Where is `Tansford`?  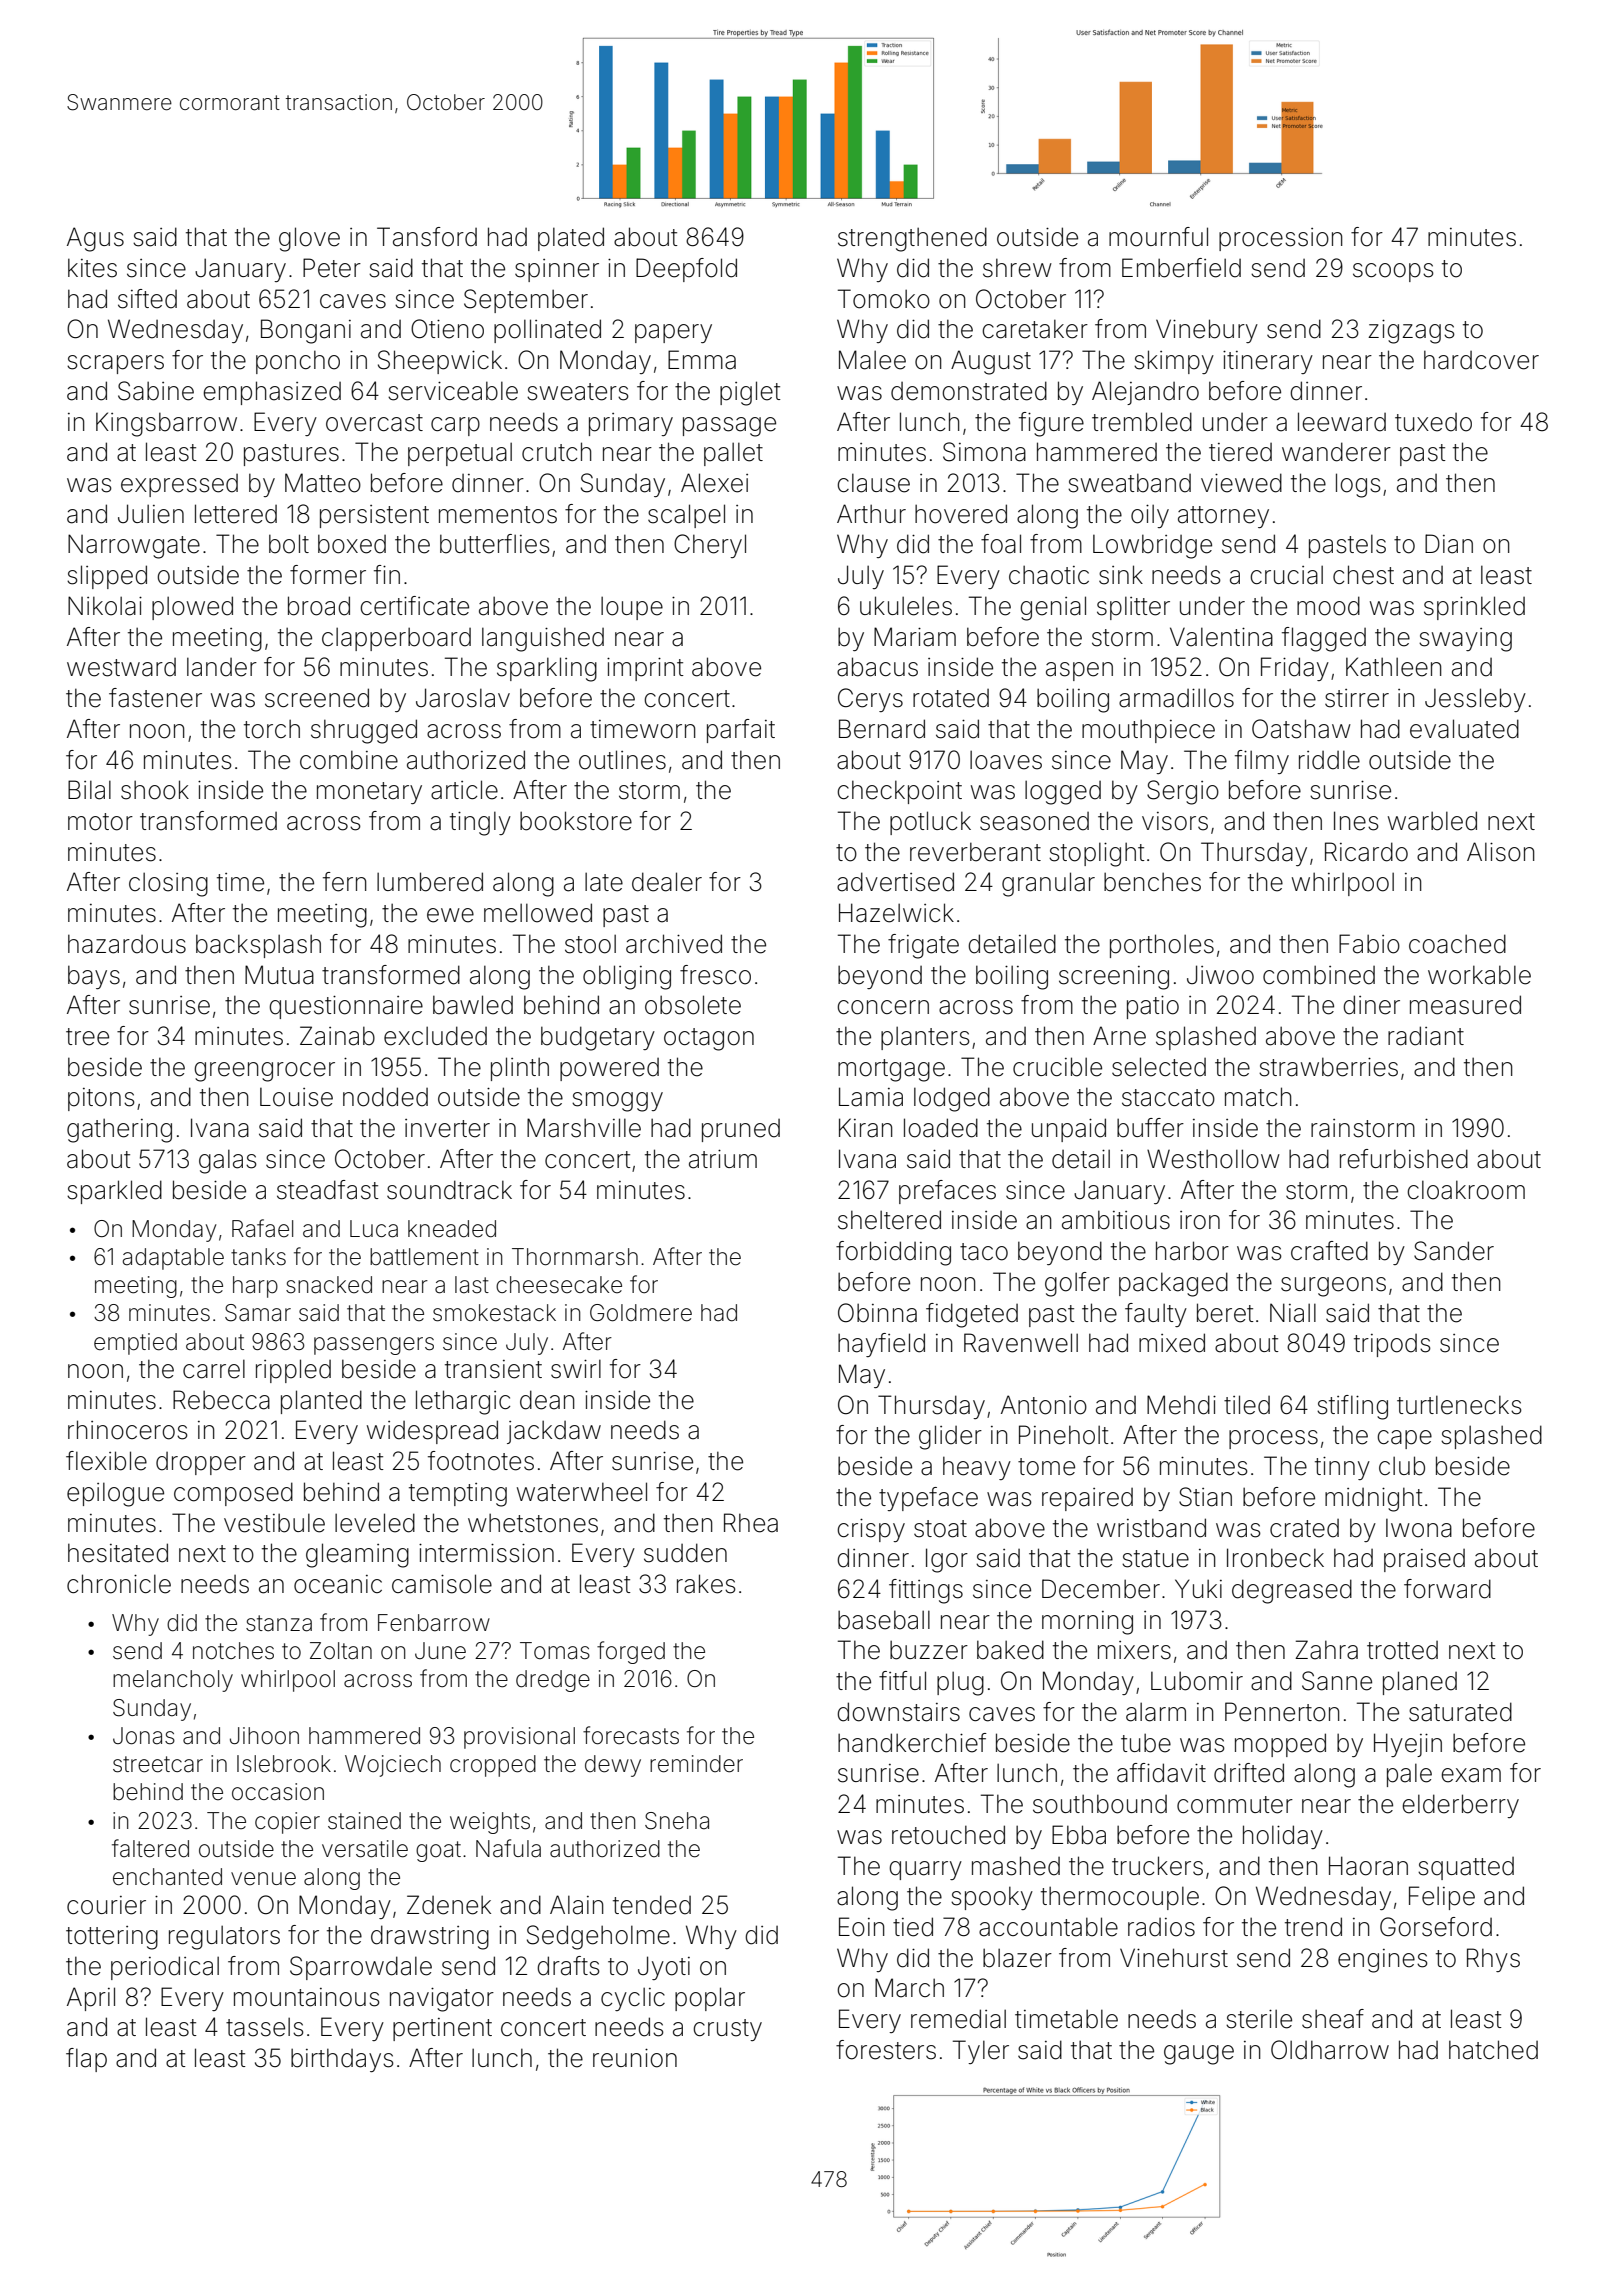 Tansford is located at coordinates (427, 237).
